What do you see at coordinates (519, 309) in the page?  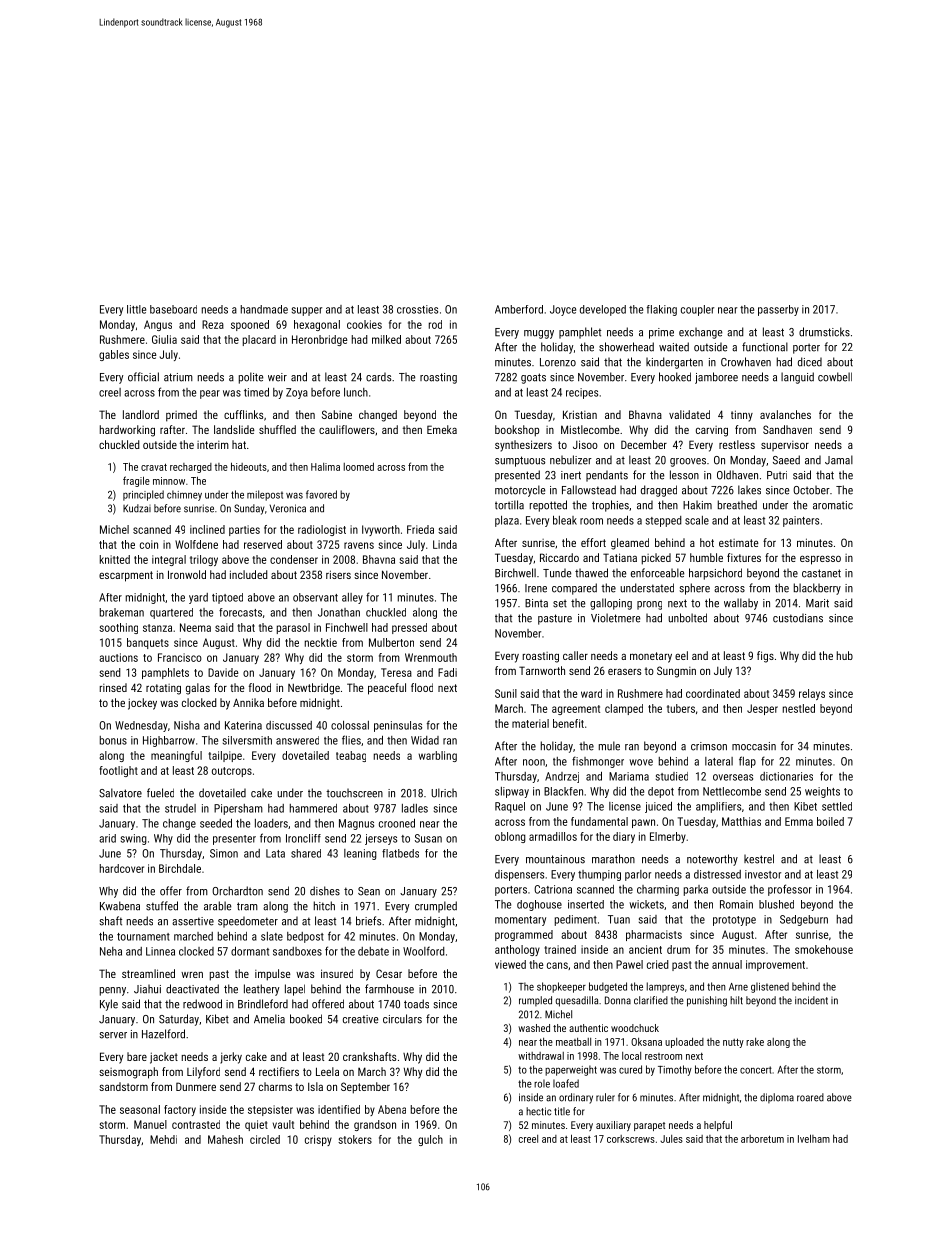 I see `Amberford` at bounding box center [519, 309].
